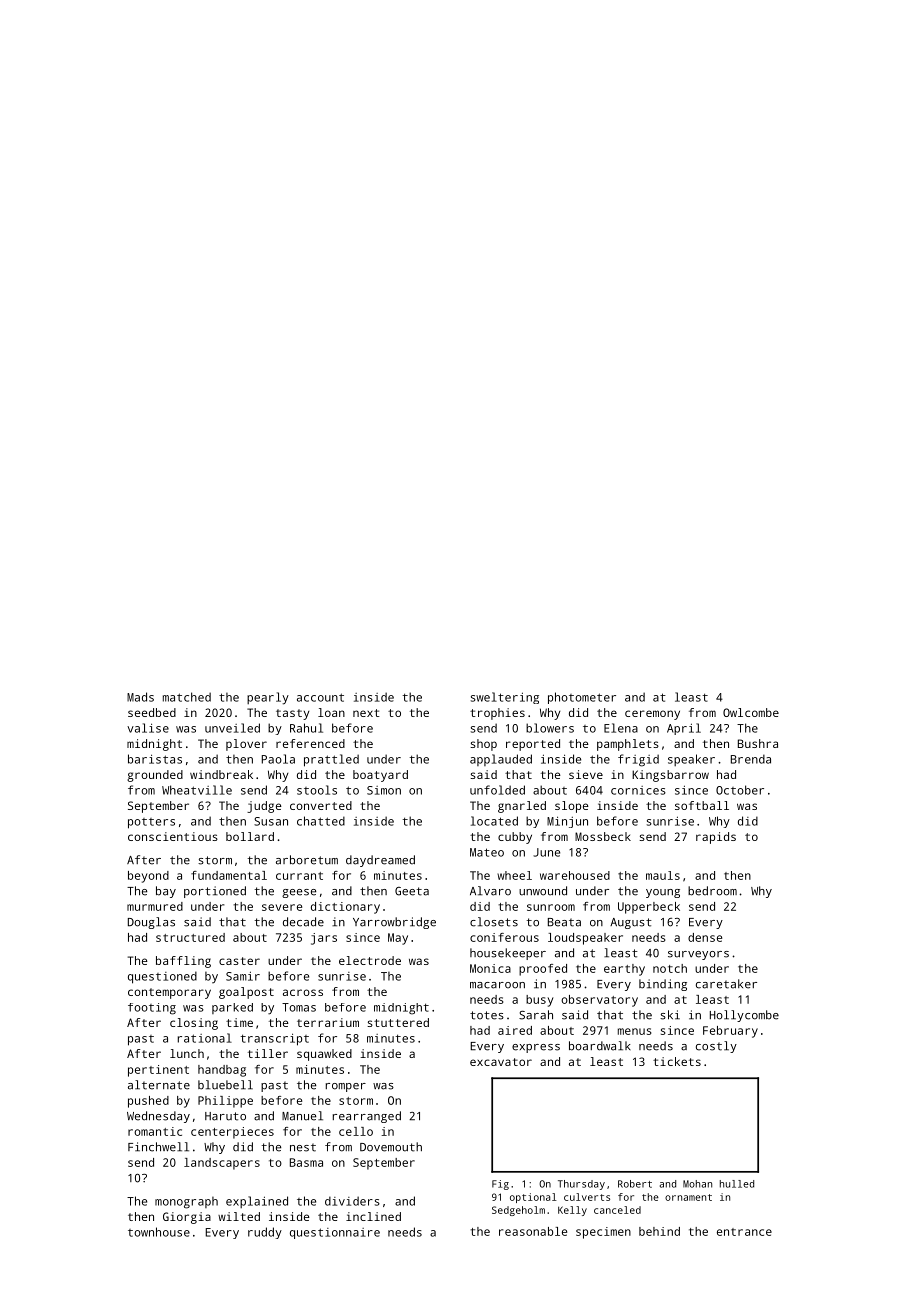 The height and width of the document is (1316, 908). What do you see at coordinates (582, 698) in the document?
I see `photometer` at bounding box center [582, 698].
